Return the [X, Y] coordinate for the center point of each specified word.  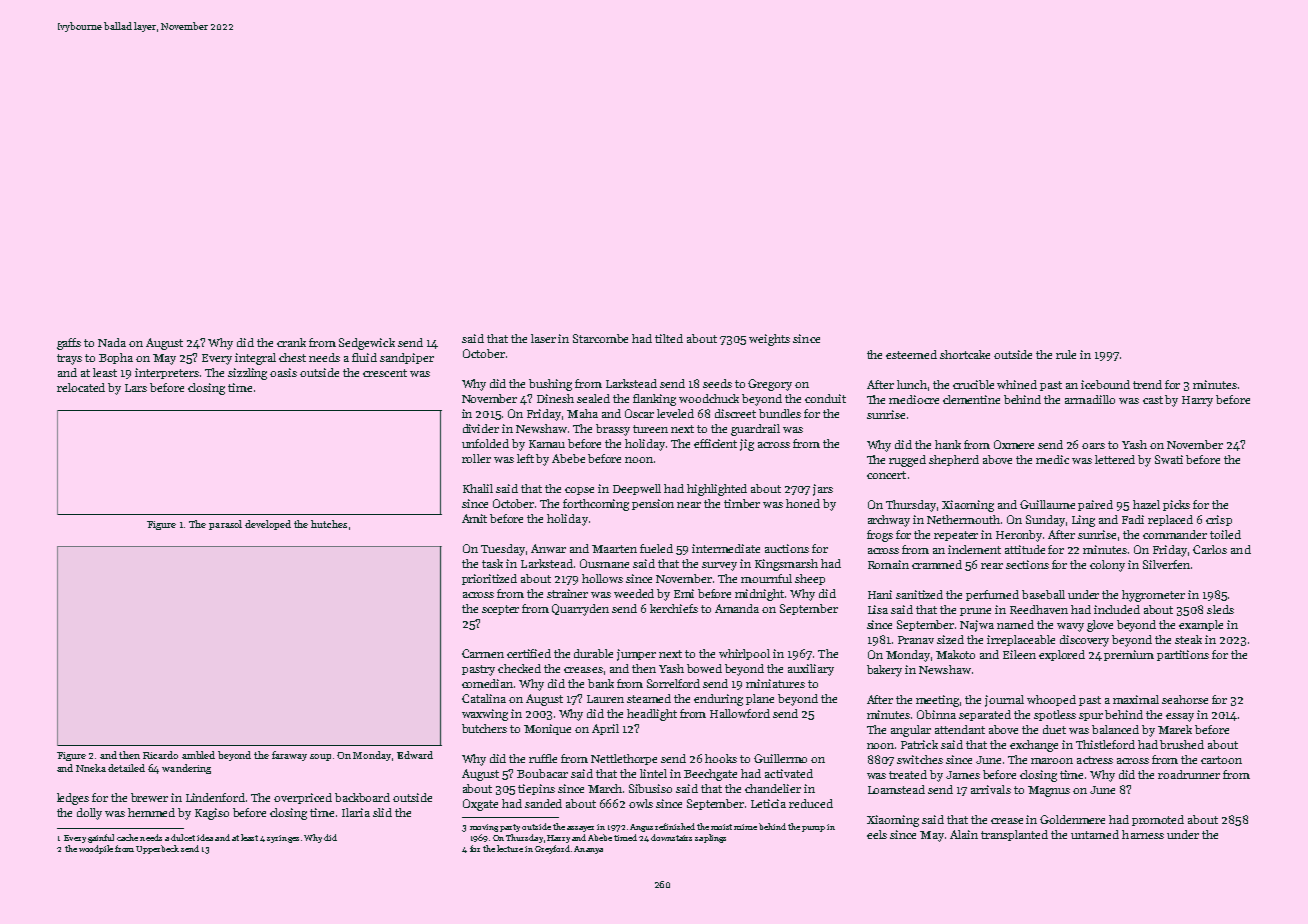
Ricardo [160, 755]
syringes [283, 839]
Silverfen [1166, 564]
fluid [364, 357]
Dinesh [555, 398]
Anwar [548, 548]
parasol [225, 525]
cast [1153, 400]
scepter [500, 610]
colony [1107, 566]
